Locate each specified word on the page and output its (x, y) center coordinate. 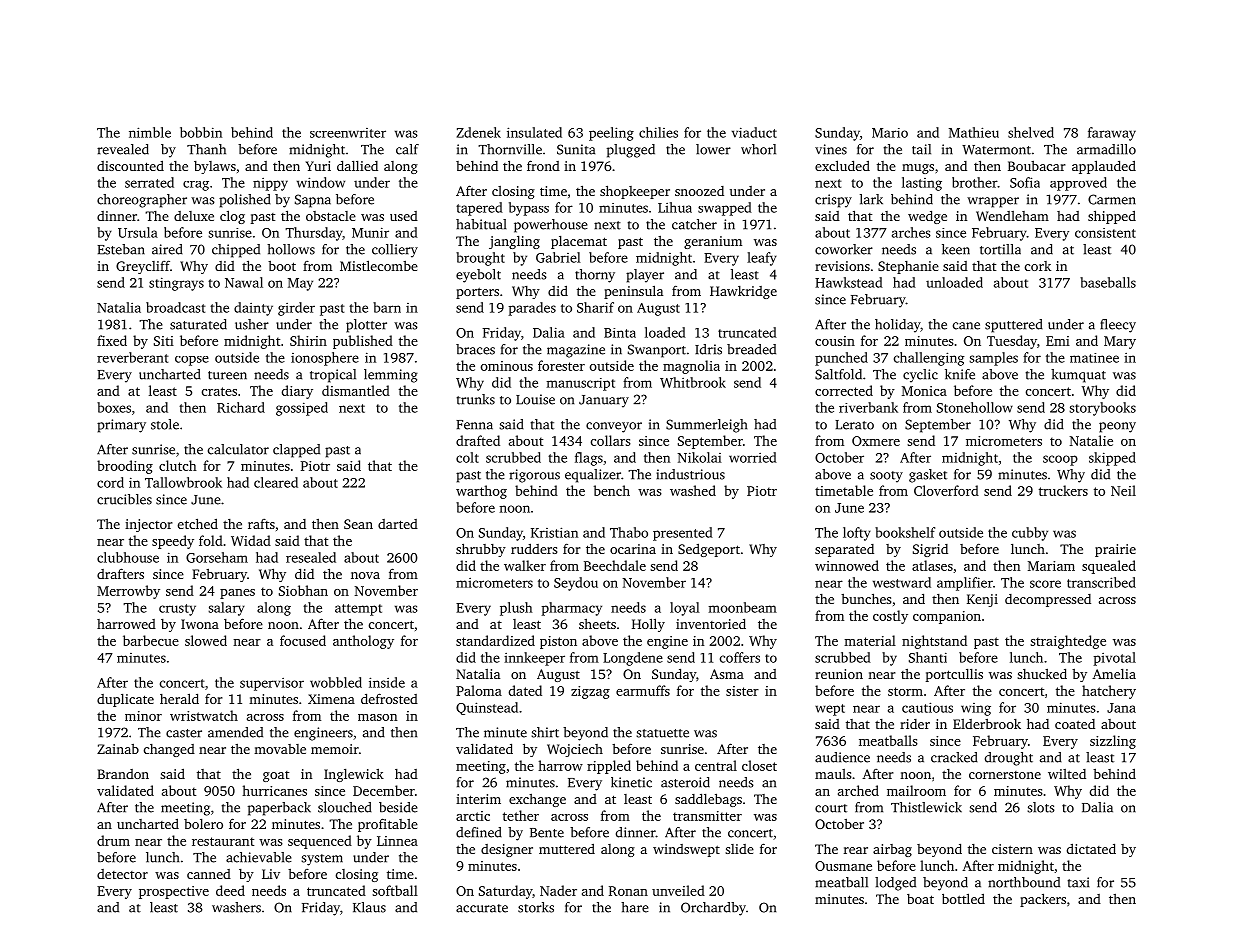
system (322, 860)
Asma (727, 674)
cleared (276, 482)
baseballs (1108, 282)
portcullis (954, 675)
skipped (1112, 459)
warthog (481, 492)
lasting (922, 184)
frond (543, 165)
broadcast (176, 307)
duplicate (125, 700)
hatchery (1109, 692)
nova (365, 575)
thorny (595, 276)
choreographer (142, 201)
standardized (495, 640)
